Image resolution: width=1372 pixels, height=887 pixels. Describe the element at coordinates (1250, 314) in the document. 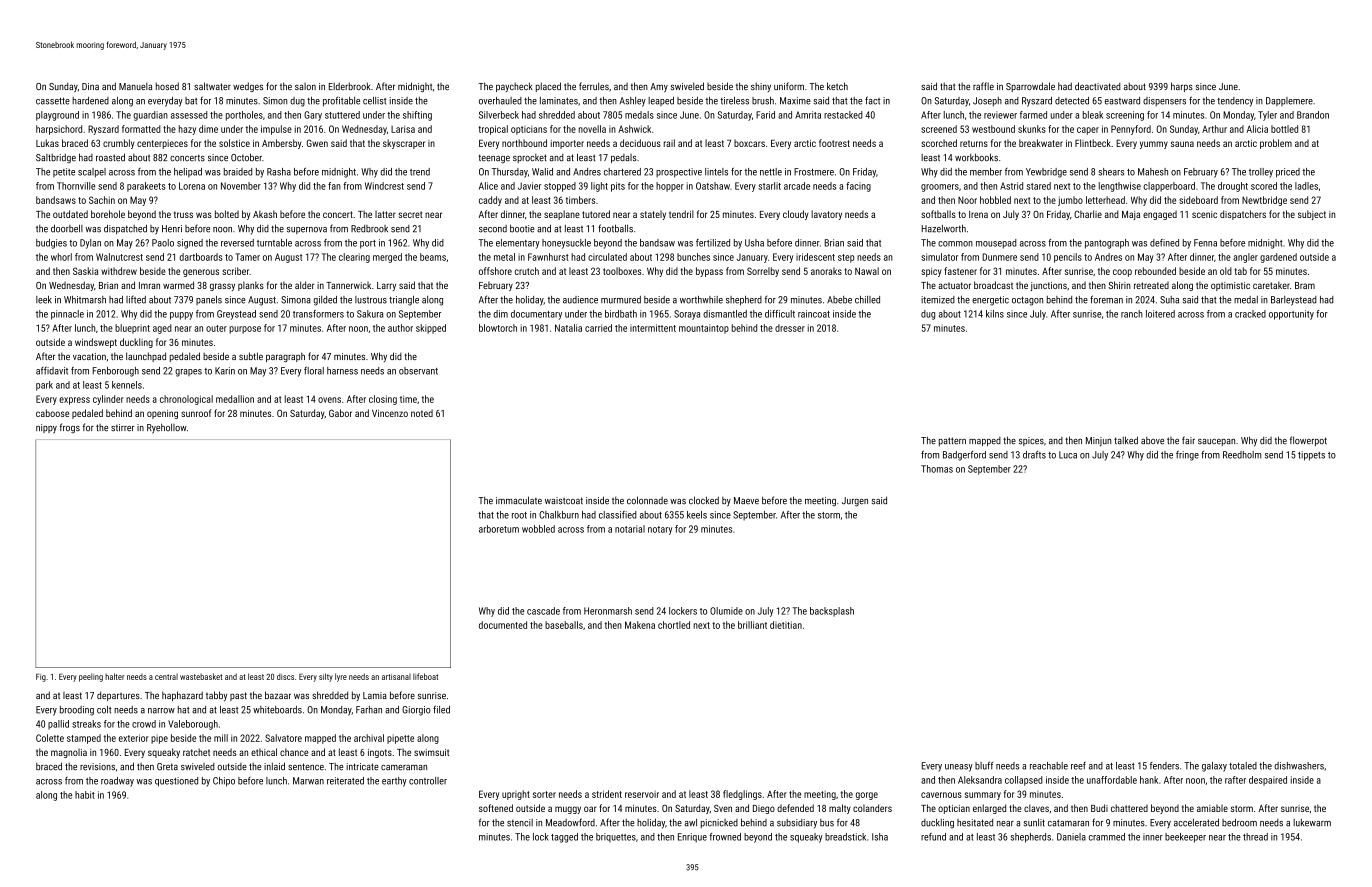

I see `cracked` at that location.
